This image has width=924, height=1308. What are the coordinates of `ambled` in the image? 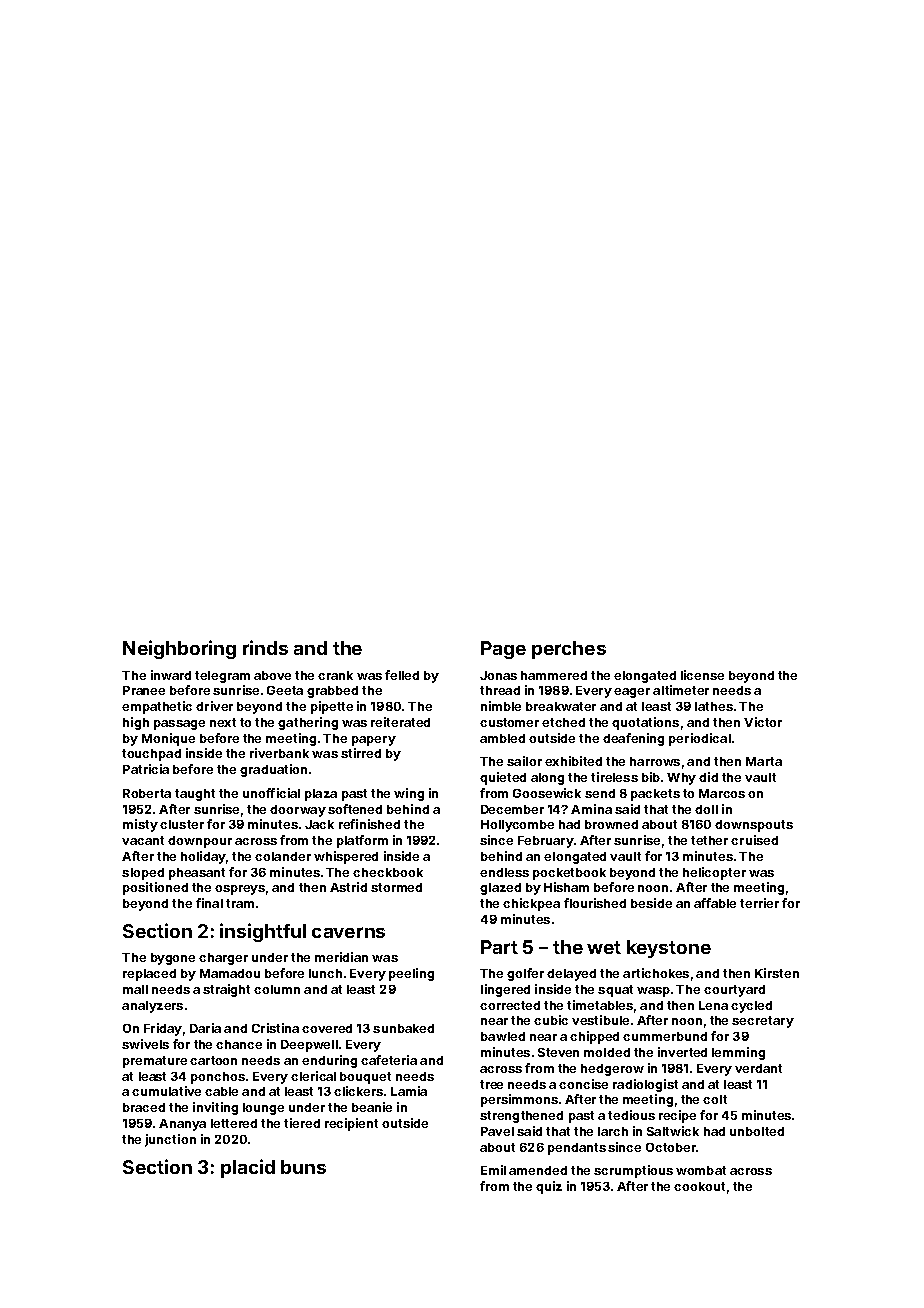 It's located at (502, 738).
